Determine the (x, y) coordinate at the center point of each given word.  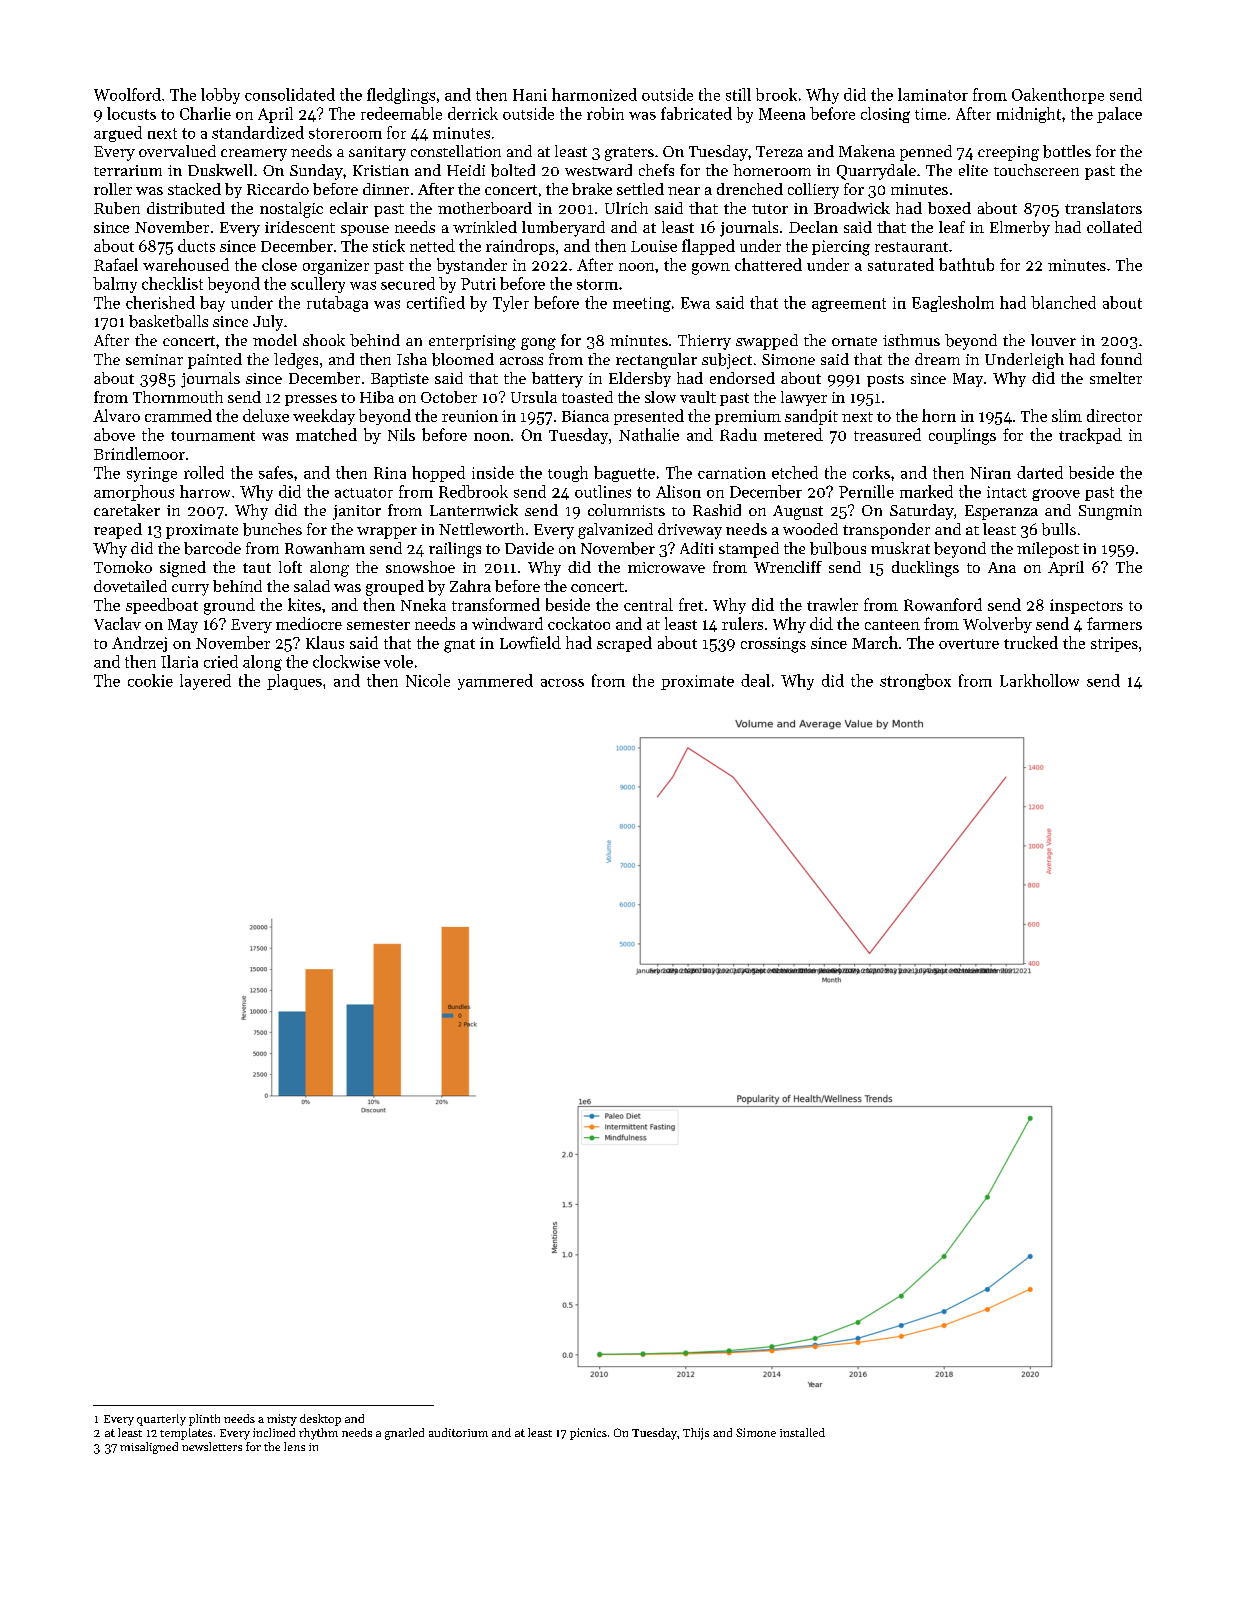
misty (282, 1420)
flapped (708, 247)
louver (1053, 340)
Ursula (534, 397)
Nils (401, 434)
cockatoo (579, 623)
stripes (1114, 644)
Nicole (428, 680)
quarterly (161, 1420)
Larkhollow (1039, 680)
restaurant (911, 247)
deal (755, 680)
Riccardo (278, 189)
